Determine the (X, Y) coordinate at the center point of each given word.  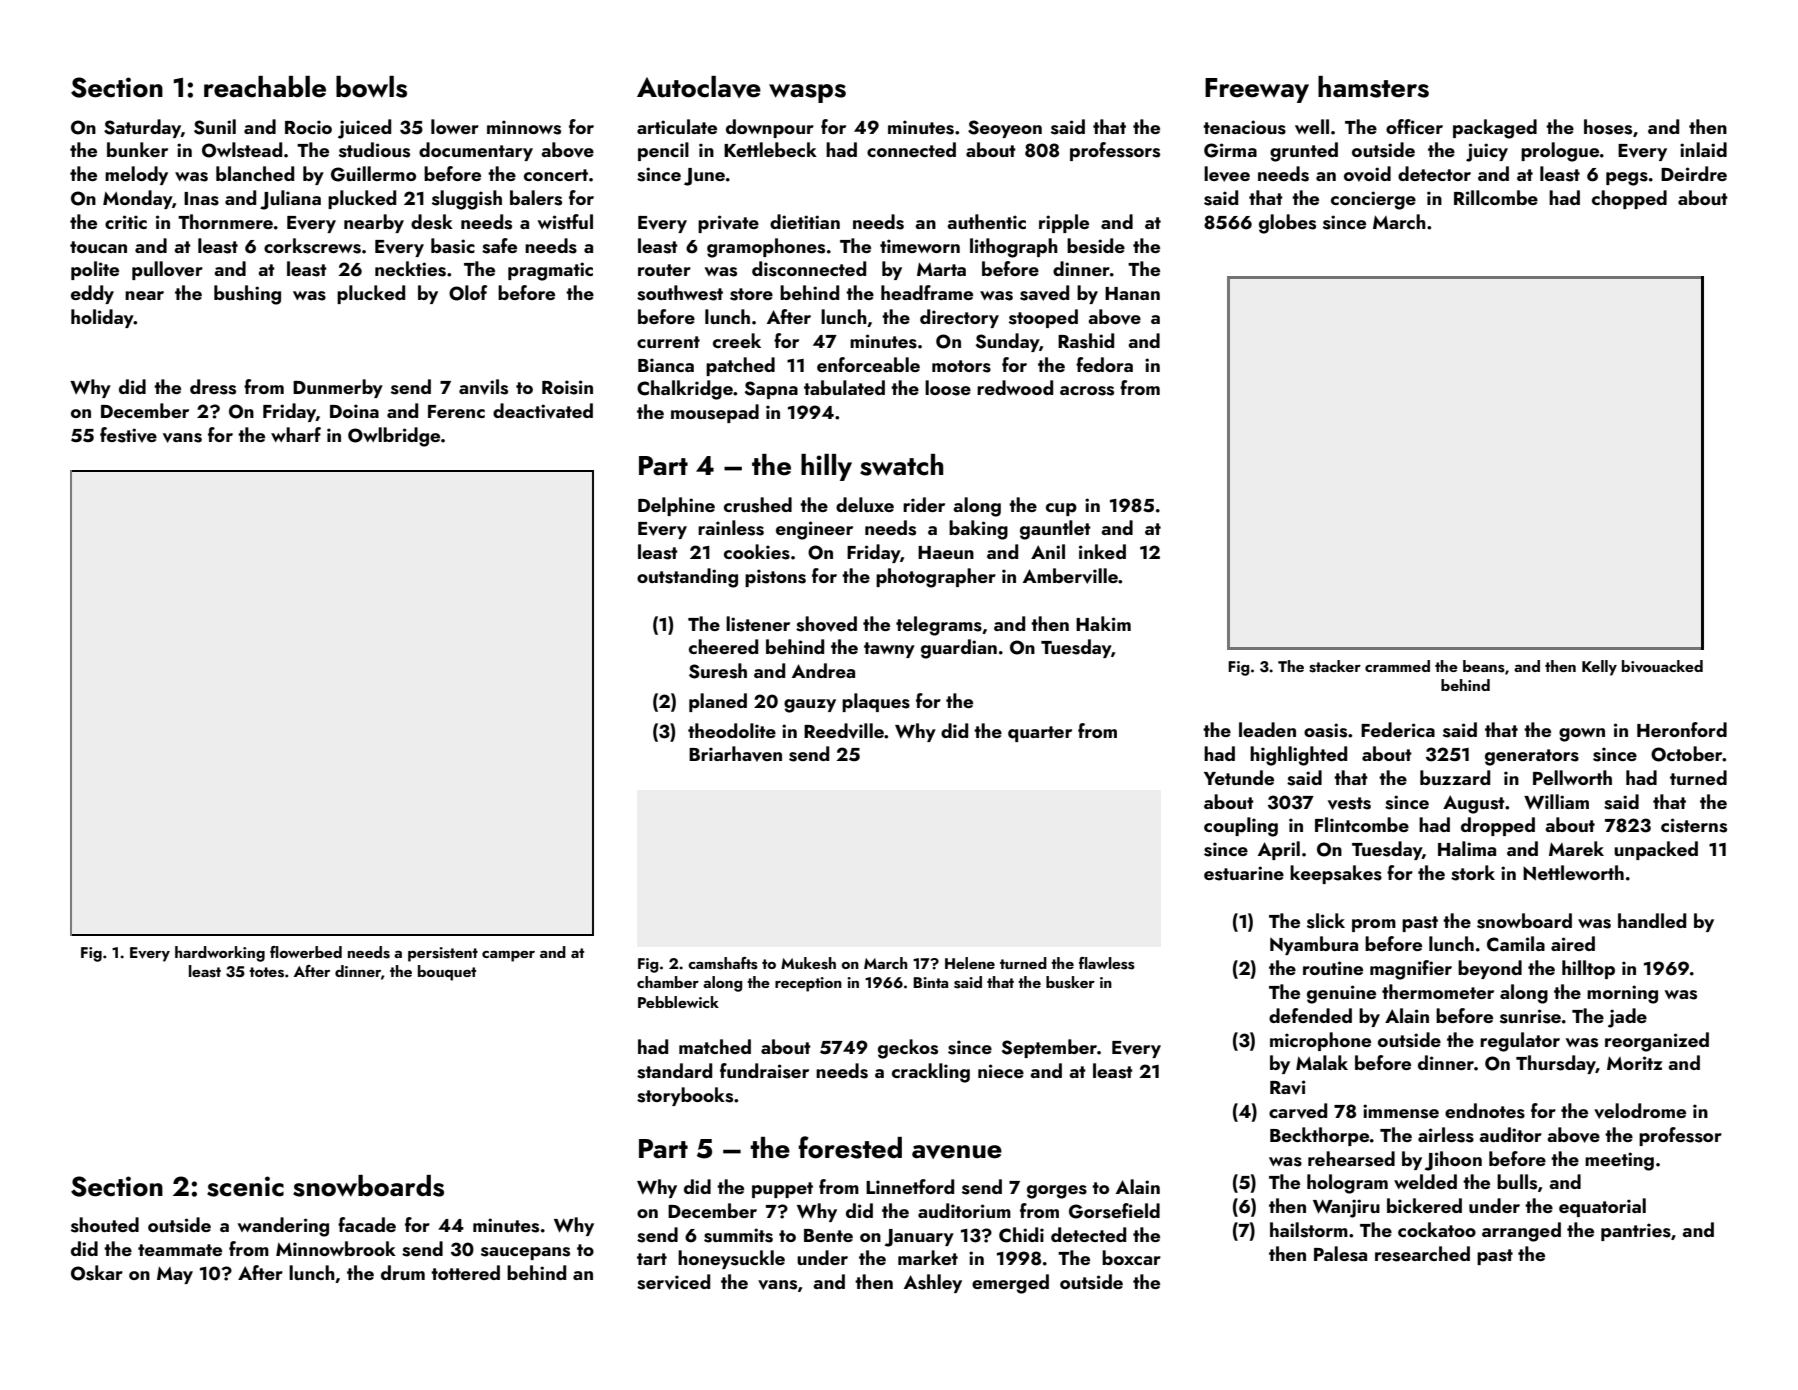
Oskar (97, 1273)
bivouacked (1662, 666)
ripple (1064, 223)
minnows (524, 127)
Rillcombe (1496, 197)
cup (1061, 509)
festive (128, 435)
